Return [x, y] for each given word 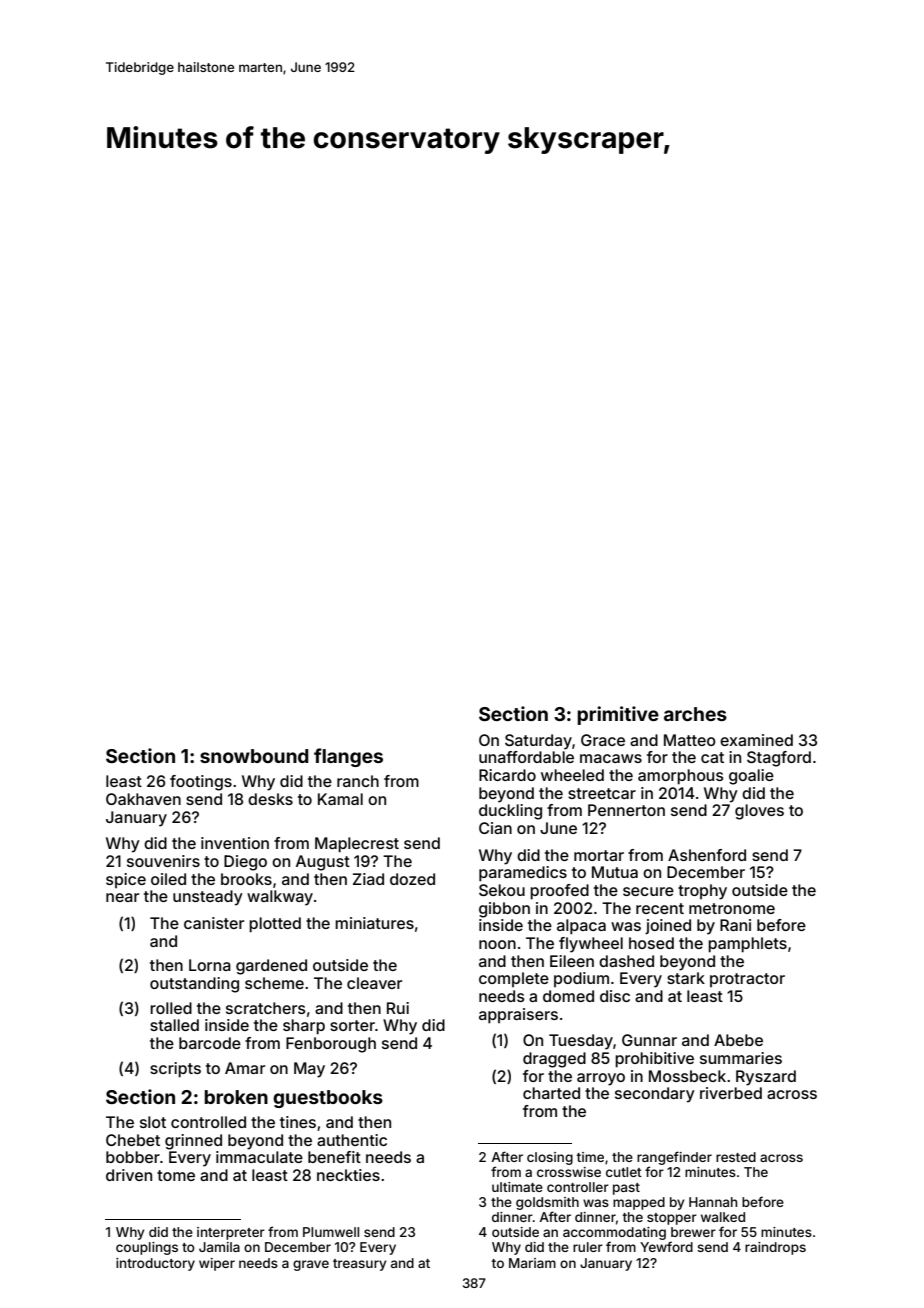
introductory [155, 1264]
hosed [651, 943]
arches [695, 714]
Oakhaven [143, 799]
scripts [175, 1070]
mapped [639, 1203]
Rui [398, 1008]
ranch [358, 781]
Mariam [532, 1263]
